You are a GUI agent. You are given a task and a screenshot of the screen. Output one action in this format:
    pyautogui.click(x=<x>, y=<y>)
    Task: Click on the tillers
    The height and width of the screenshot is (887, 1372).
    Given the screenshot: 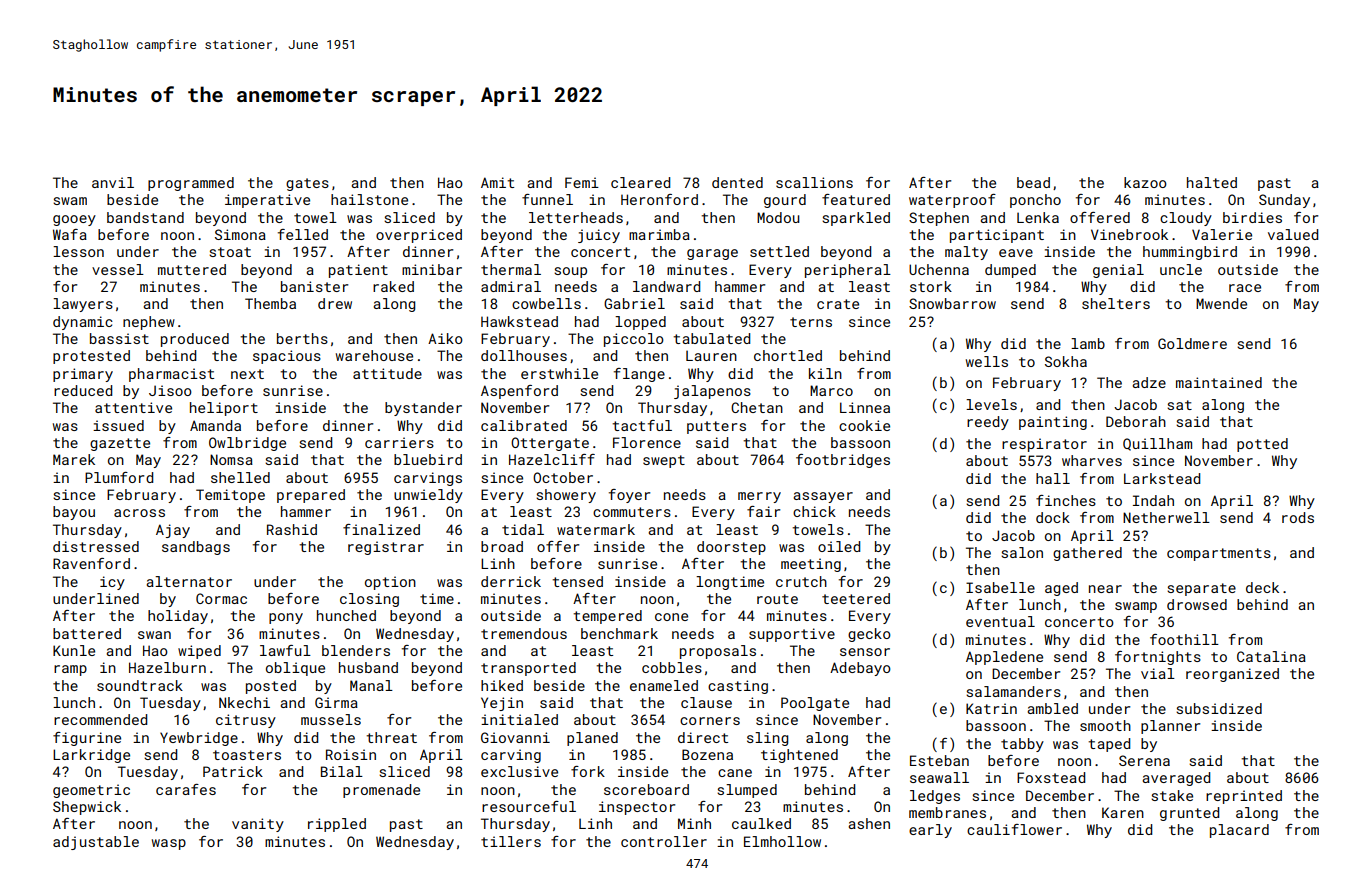 What is the action you would take?
    pyautogui.click(x=511, y=841)
